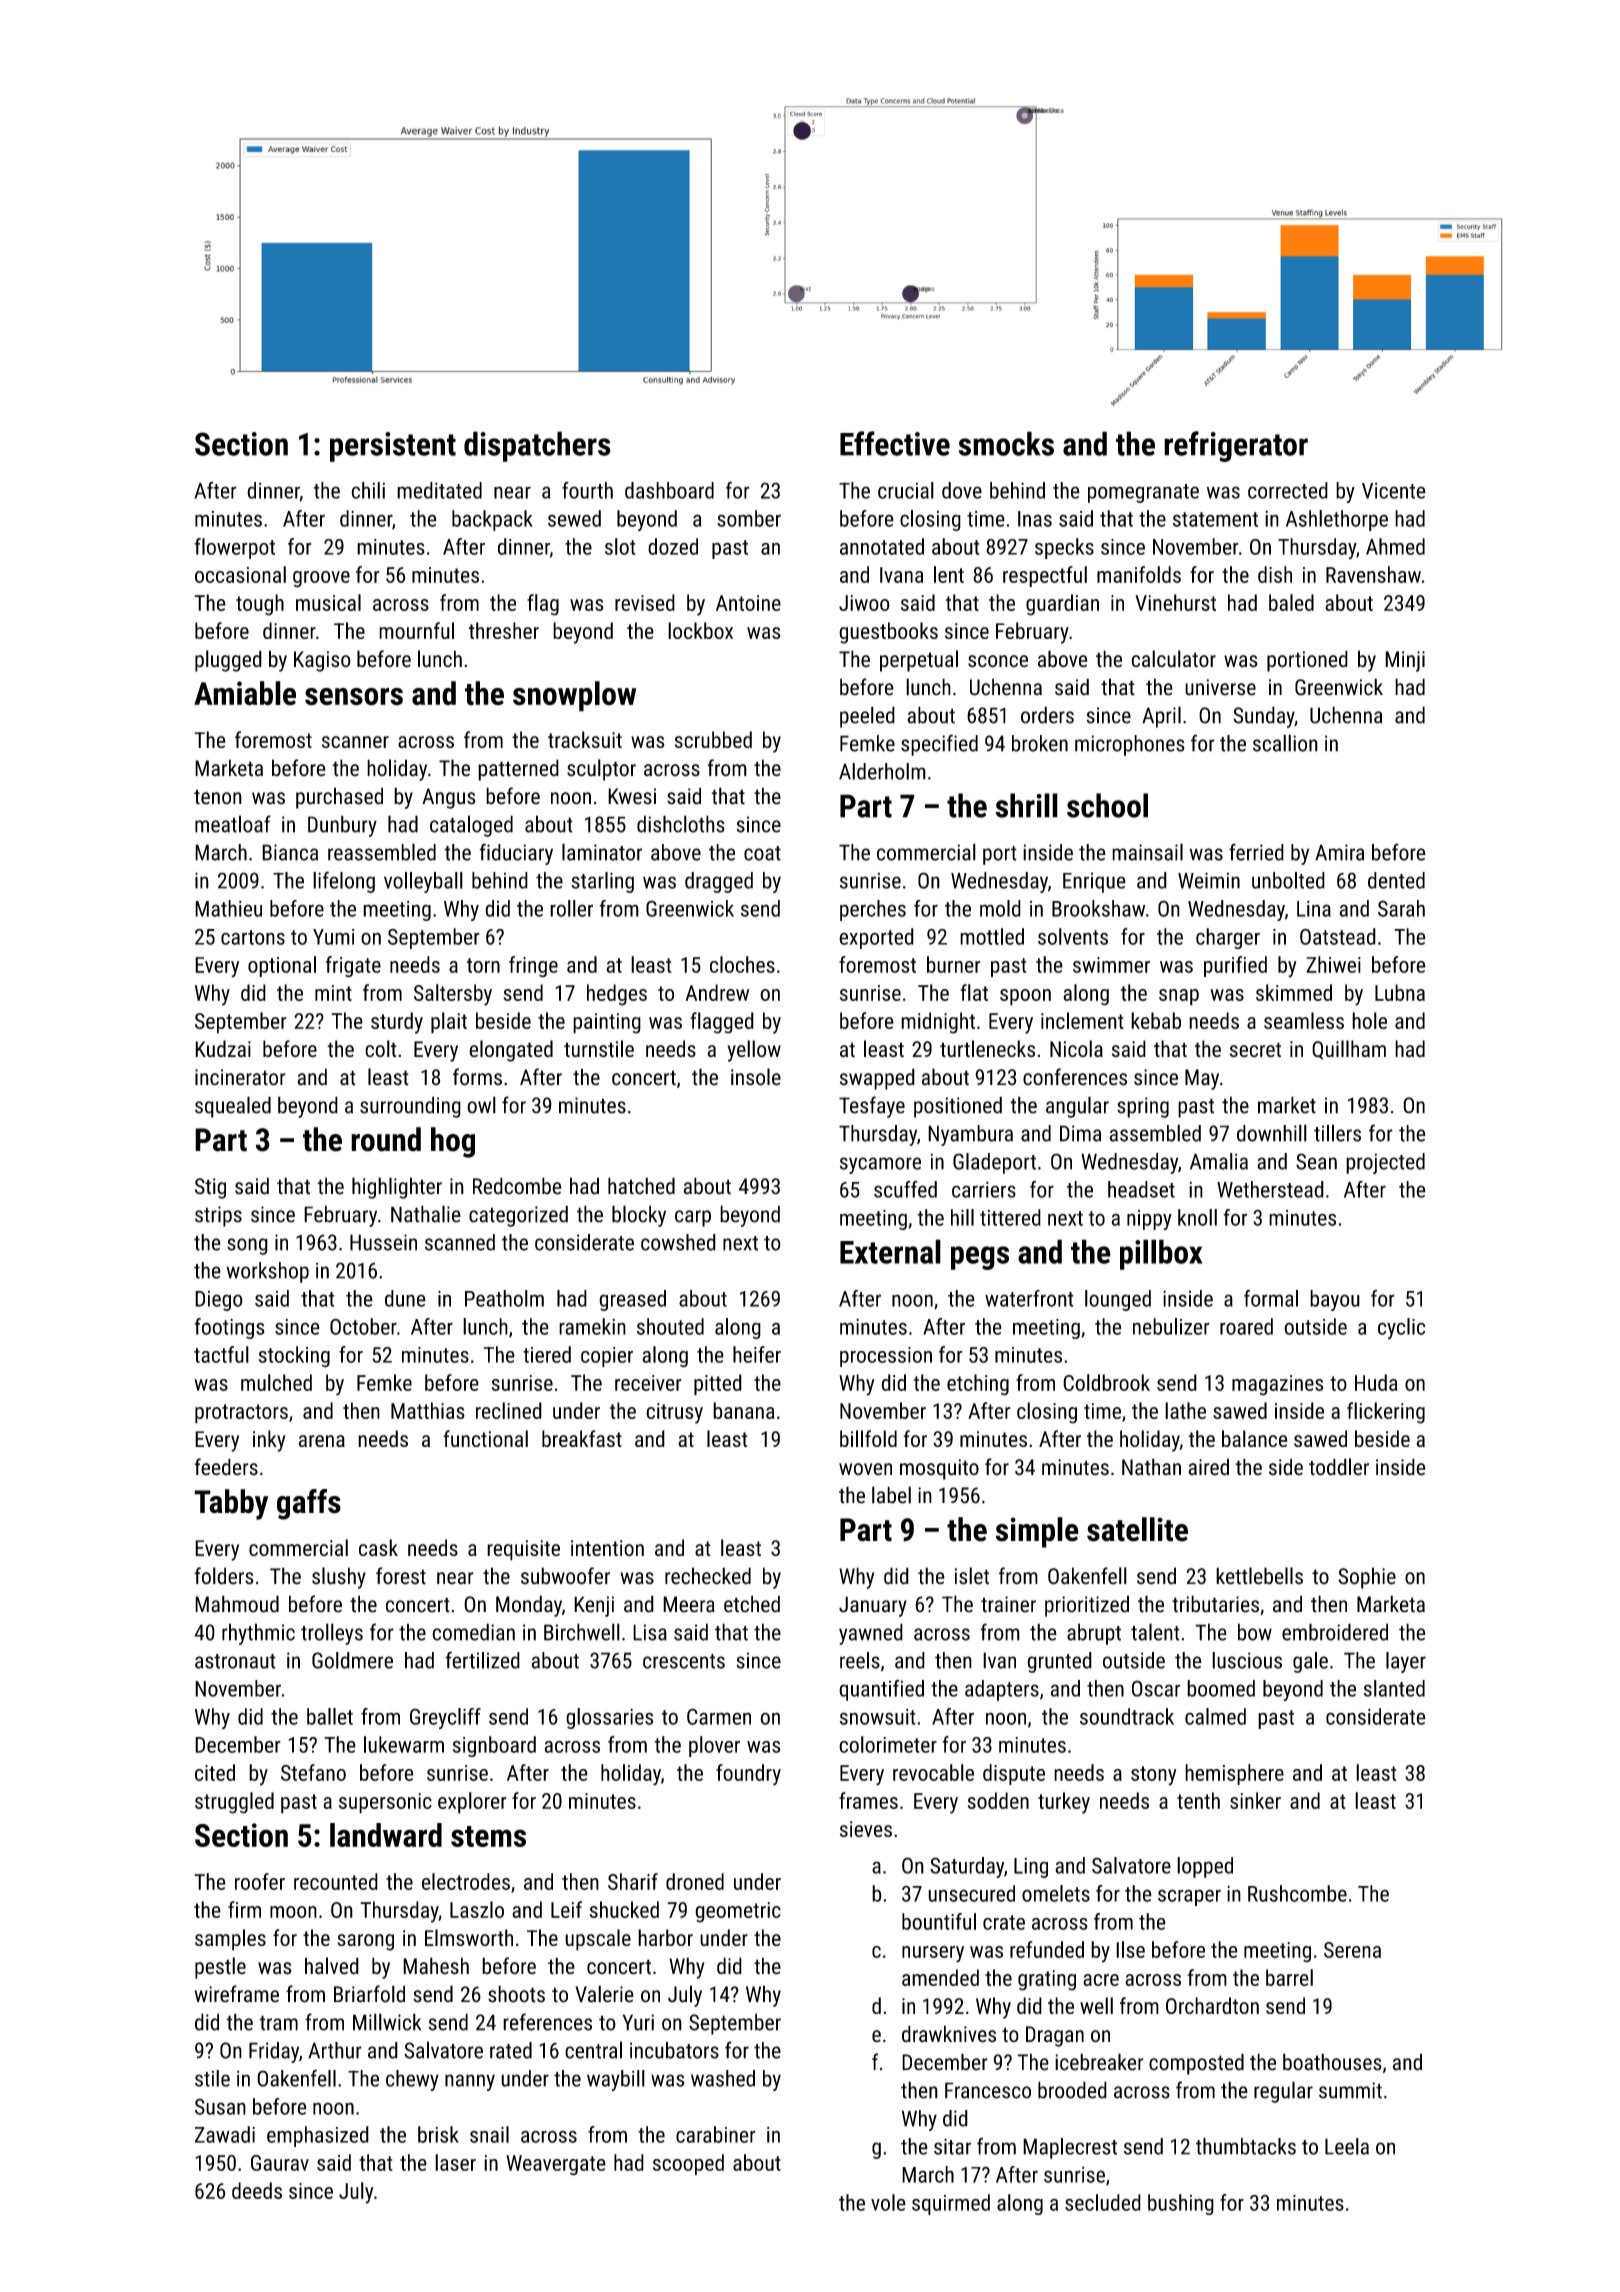 Image resolution: width=1620 pixels, height=2292 pixels. What do you see at coordinates (1335, 1300) in the document?
I see `bayou` at bounding box center [1335, 1300].
